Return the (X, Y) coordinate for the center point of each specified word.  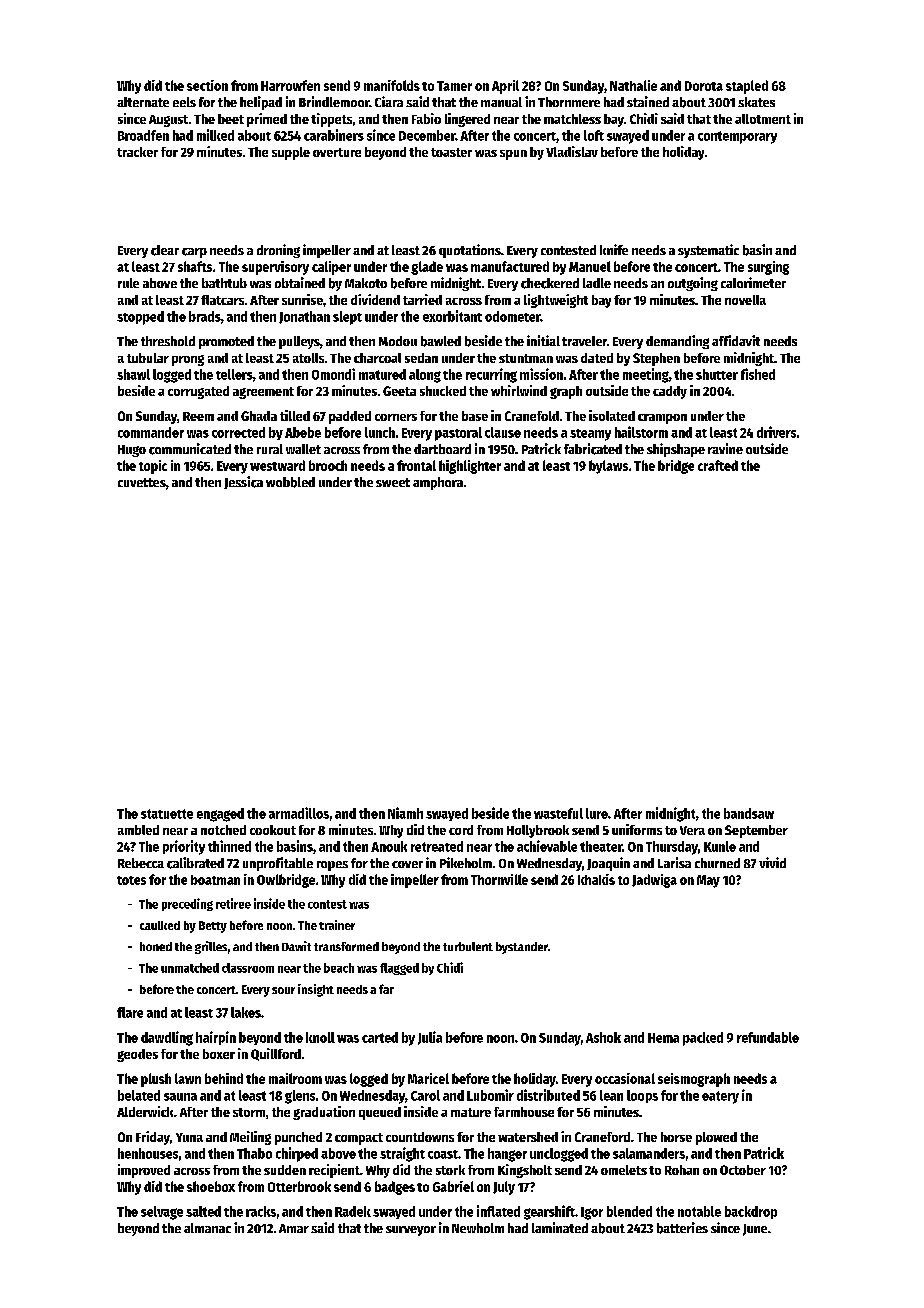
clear (165, 250)
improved (144, 1171)
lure (597, 813)
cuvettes (142, 482)
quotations (470, 251)
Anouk (389, 846)
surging (768, 268)
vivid (772, 862)
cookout (273, 830)
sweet (393, 482)
